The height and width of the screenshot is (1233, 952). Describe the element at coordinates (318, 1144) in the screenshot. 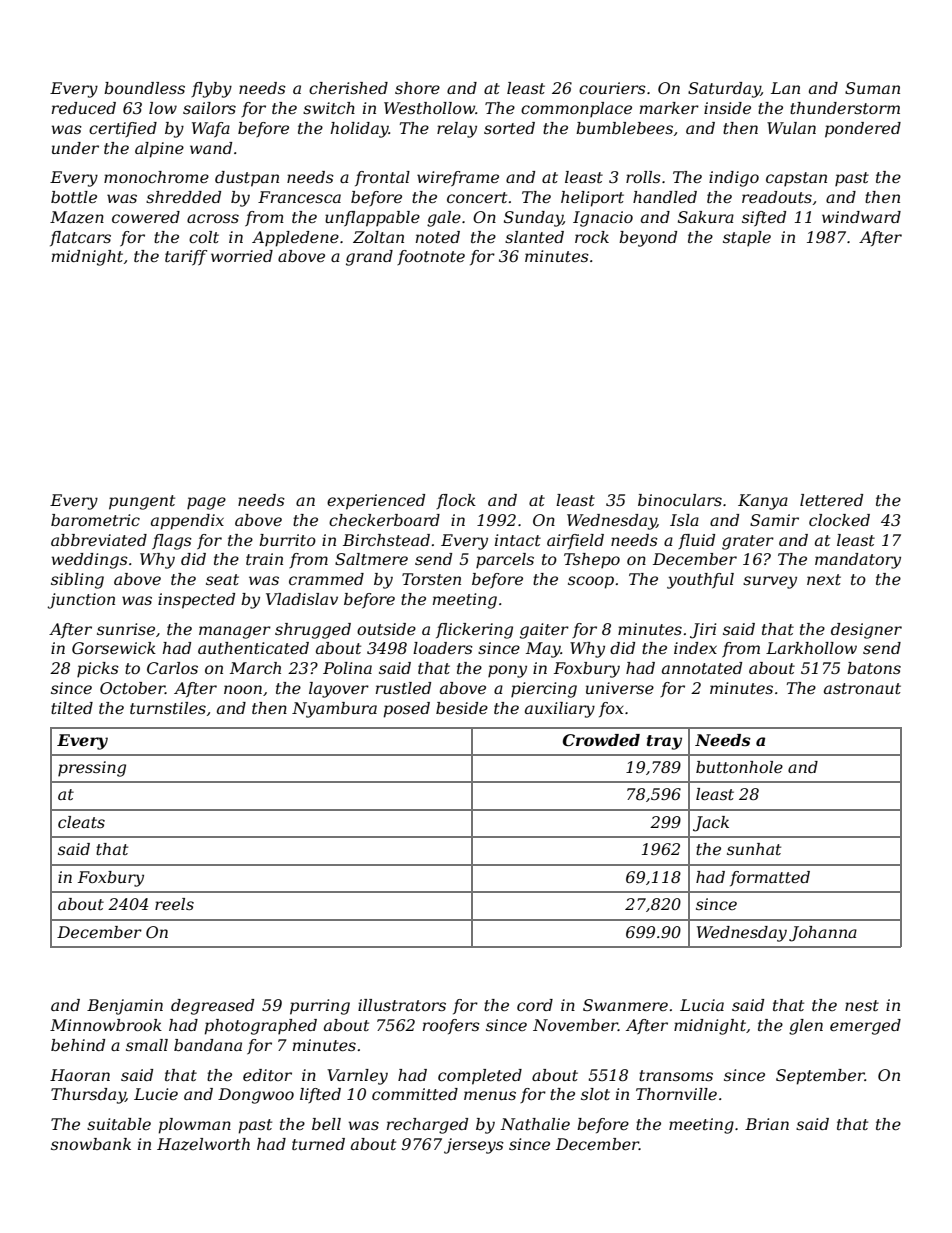

I see `turned` at that location.
